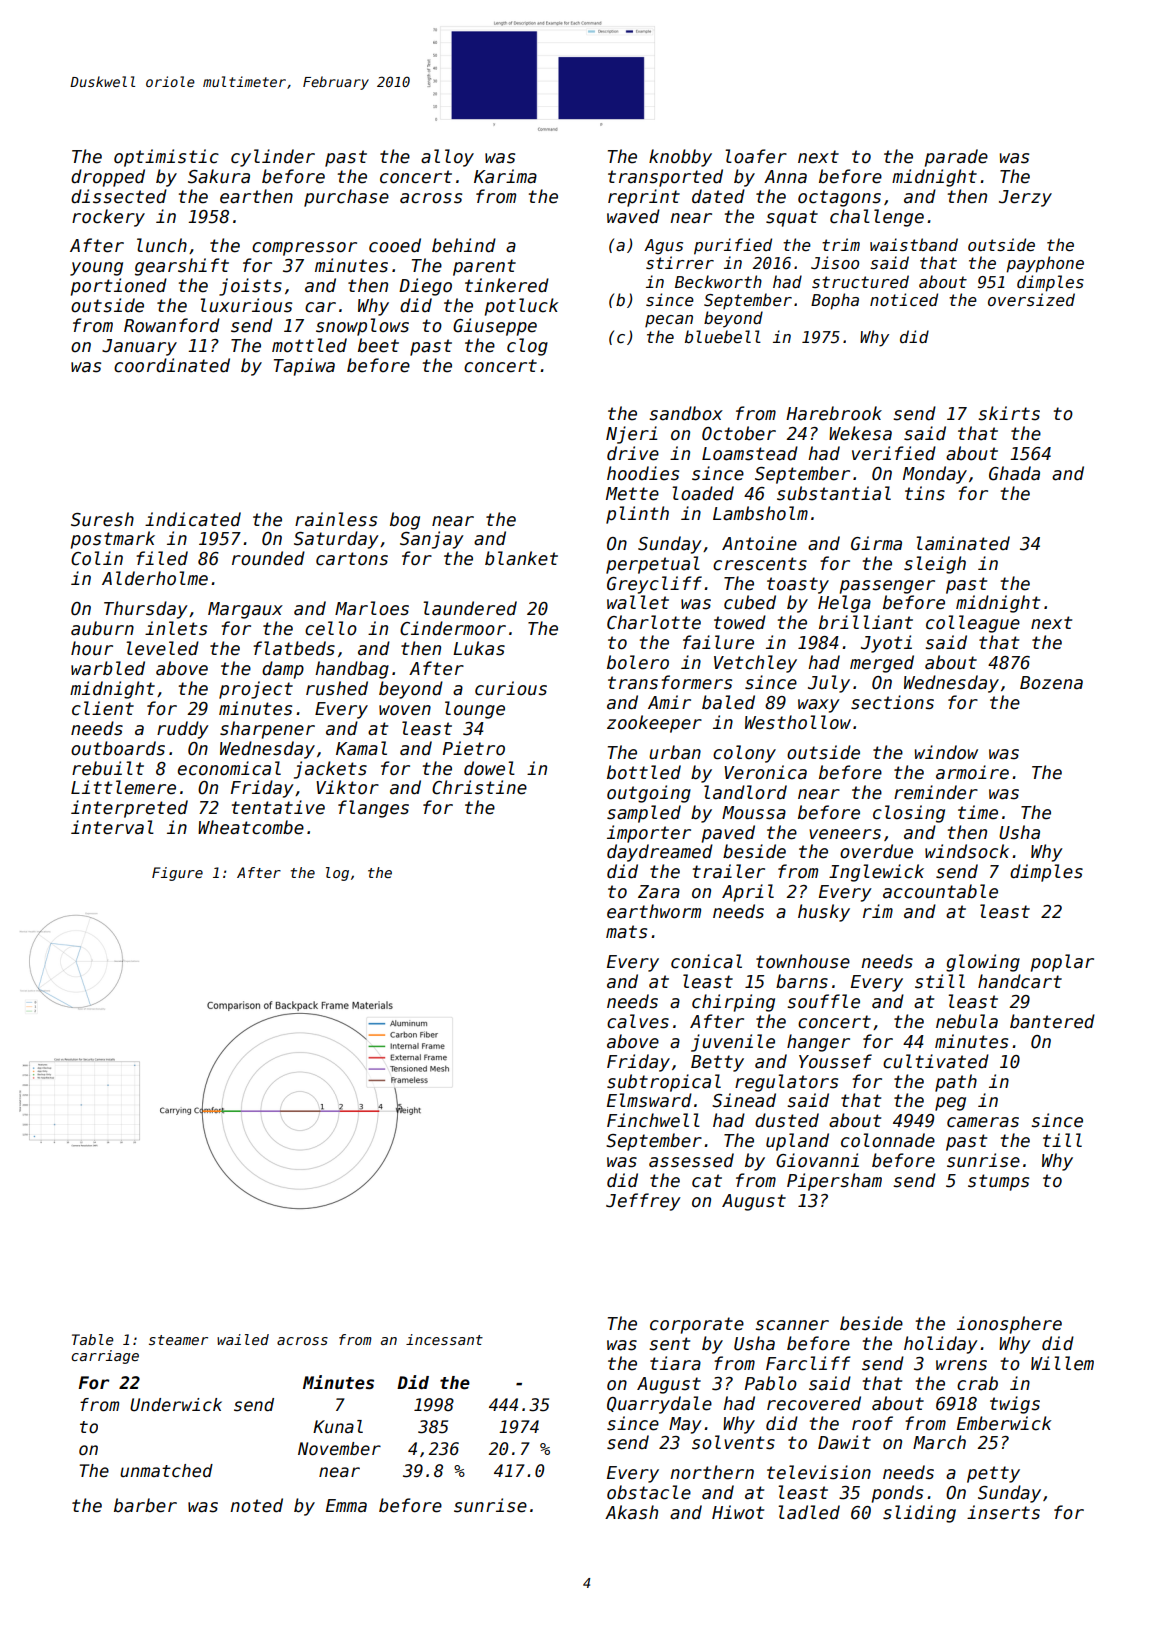 The image size is (1166, 1649). Describe the element at coordinates (172, 325) in the screenshot. I see `Rowanford` at that location.
